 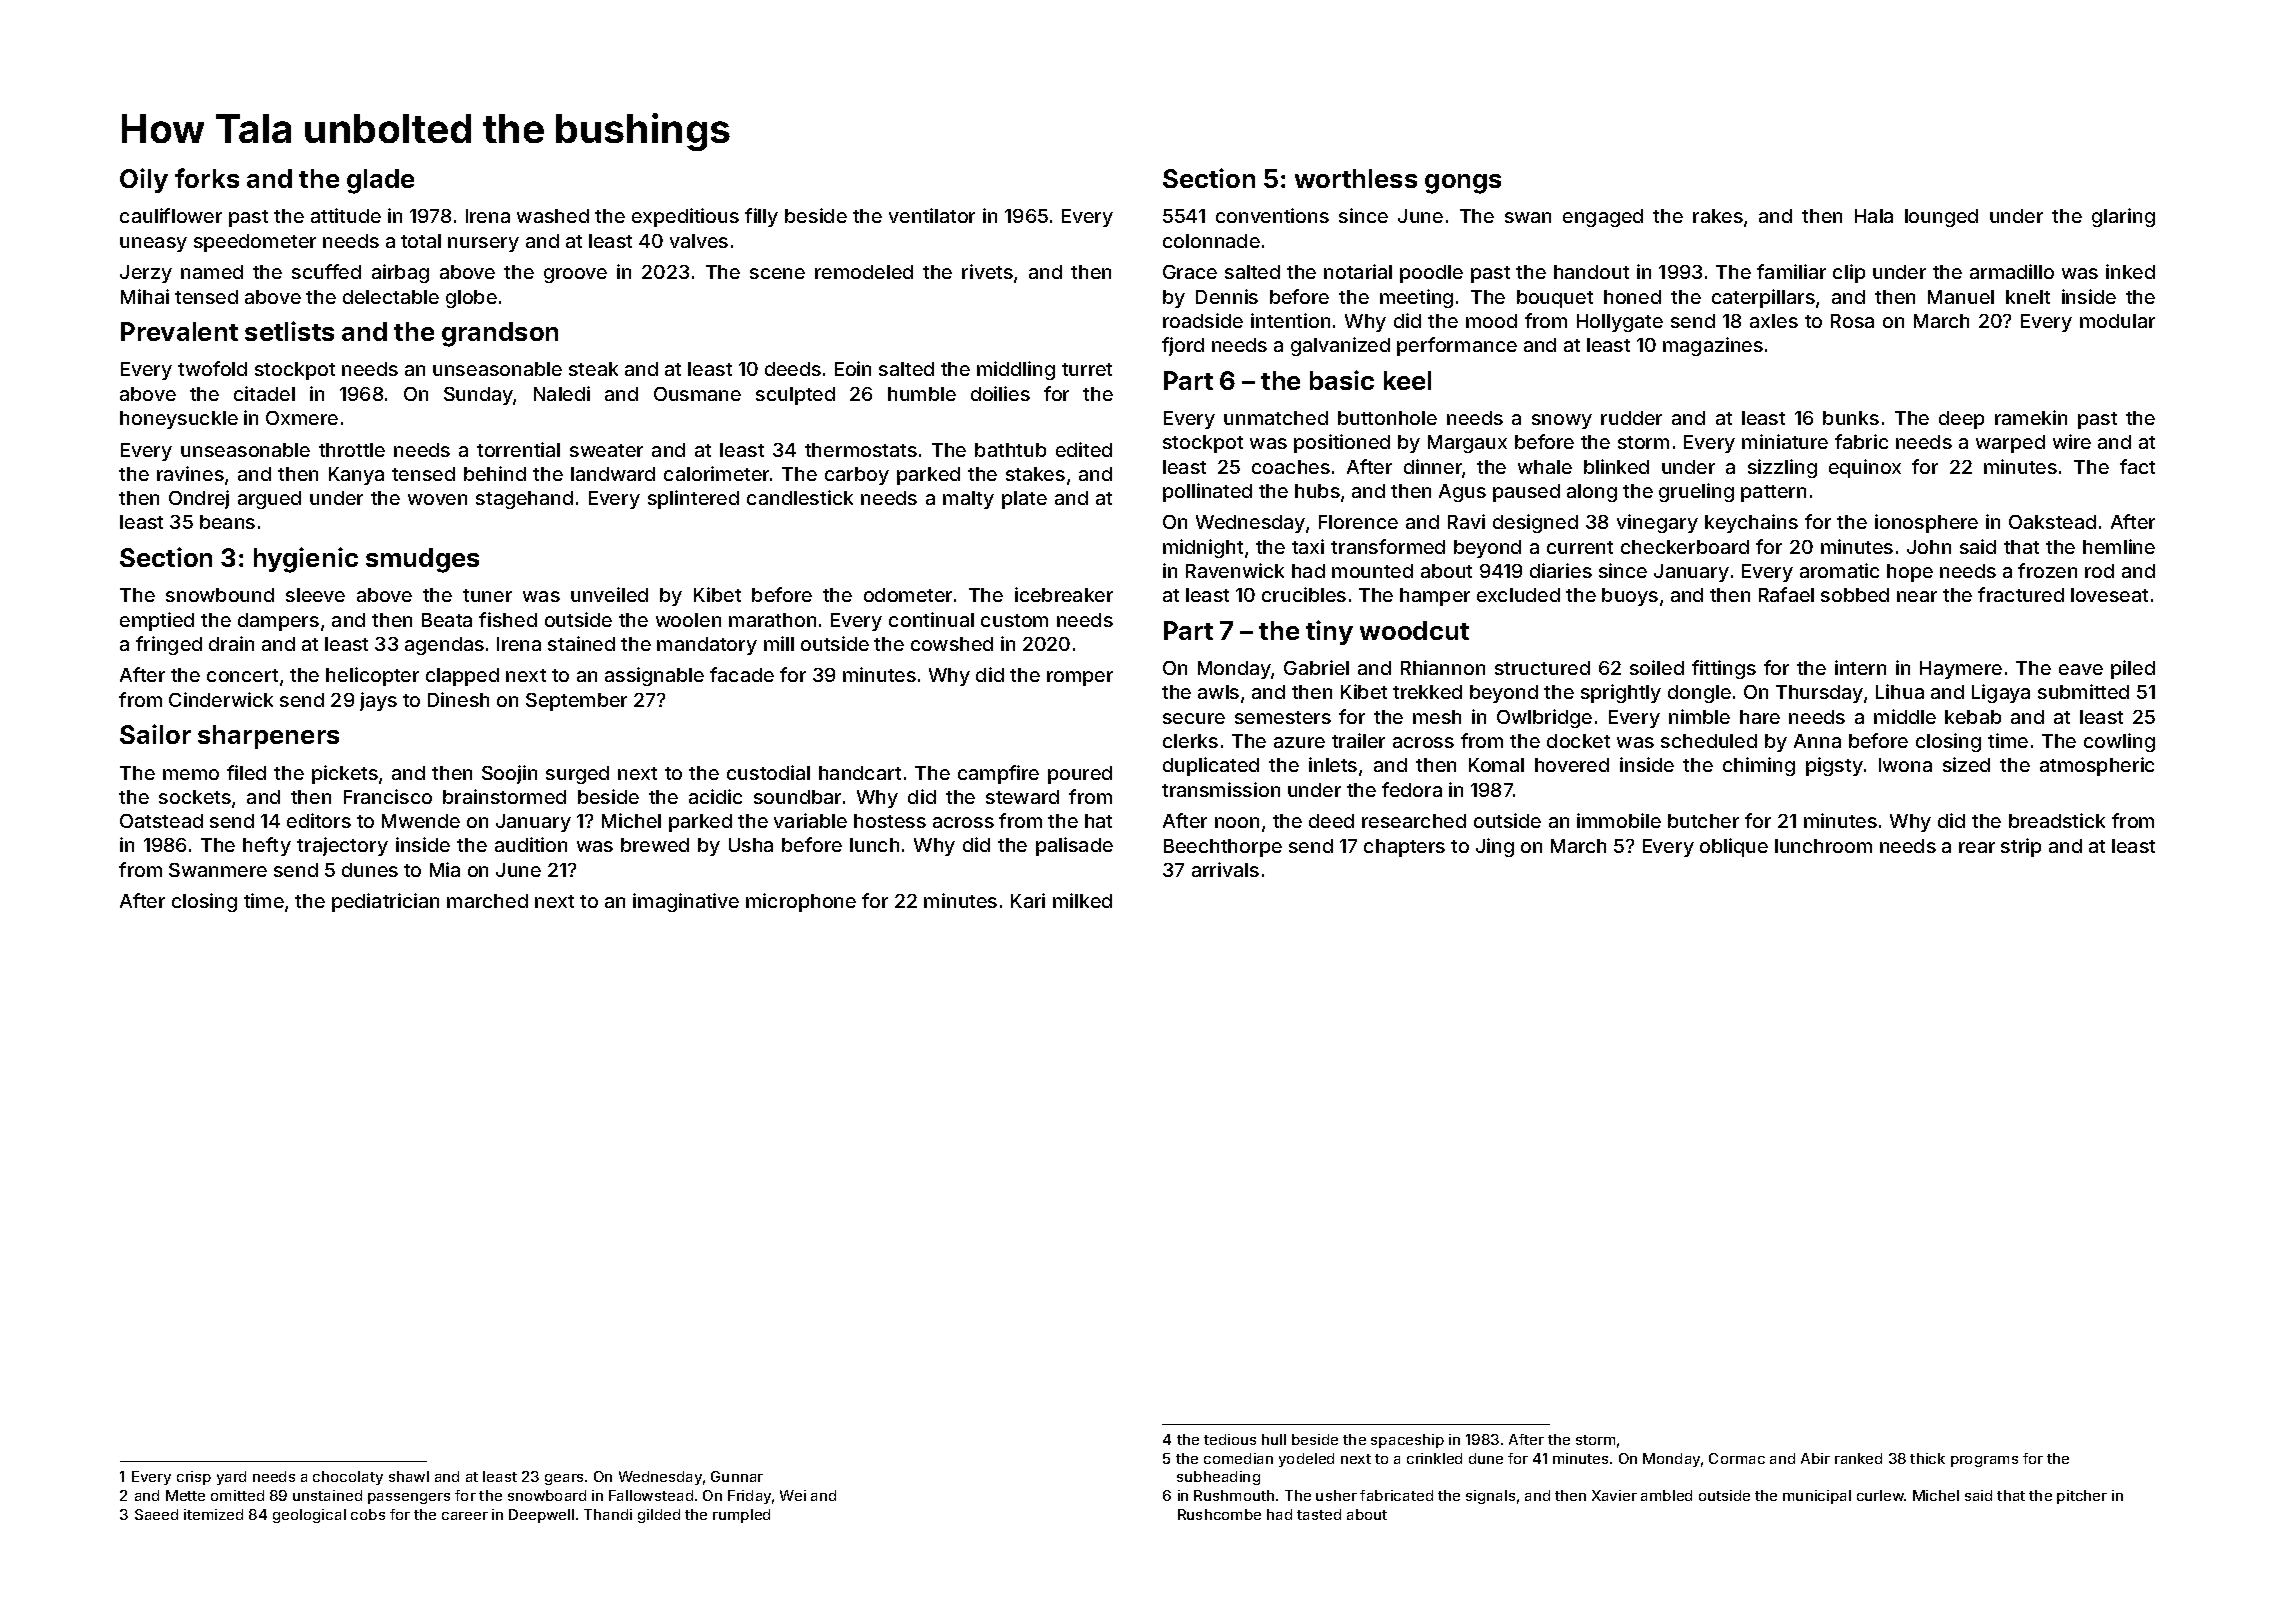 What do you see at coordinates (1272, 215) in the page?
I see `conventions` at bounding box center [1272, 215].
